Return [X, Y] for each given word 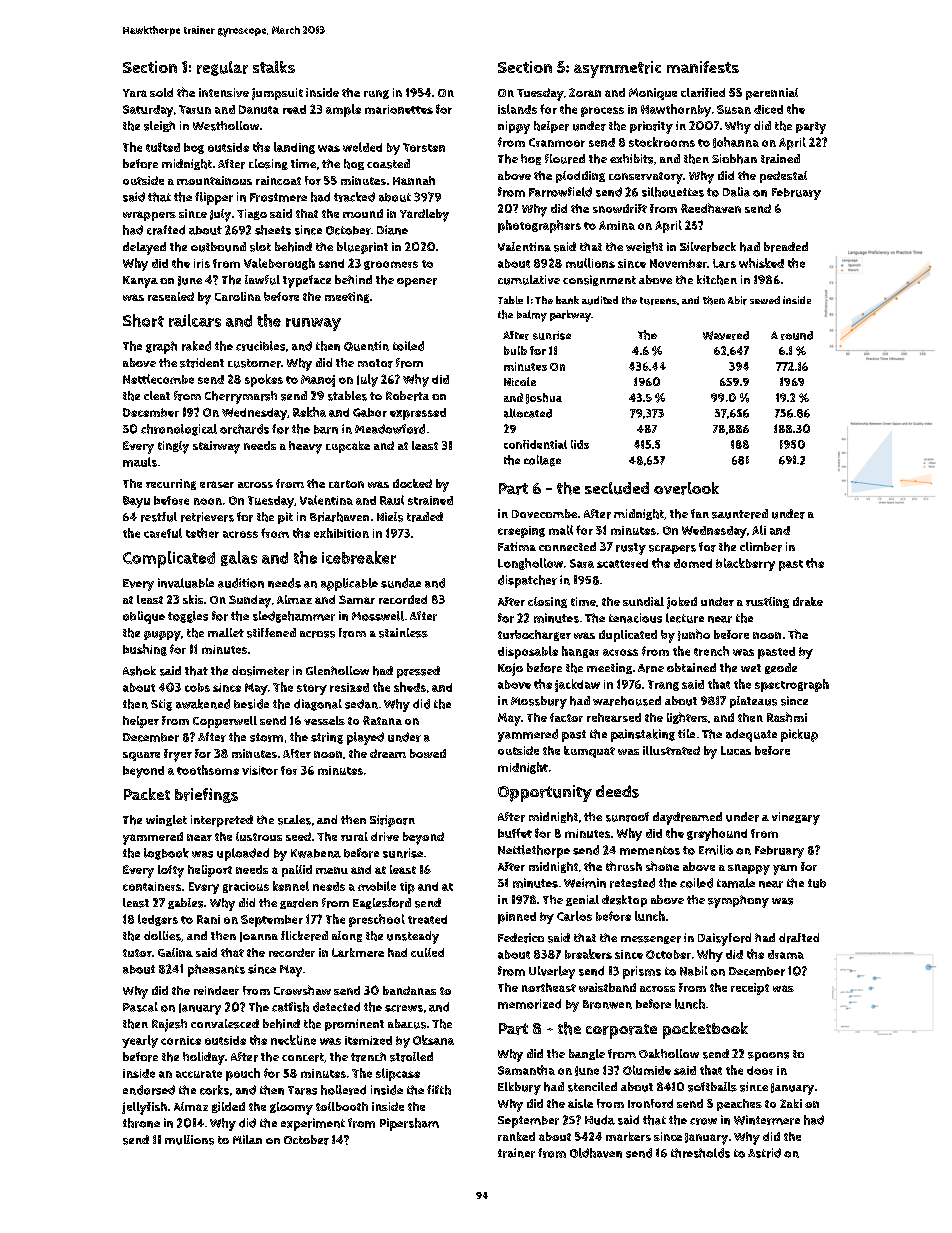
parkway [570, 316]
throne [141, 1123]
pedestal [783, 177]
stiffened [271, 633]
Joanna [259, 937]
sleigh [159, 126]
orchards [244, 429]
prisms [642, 972]
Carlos [574, 916]
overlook [686, 488]
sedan [361, 704]
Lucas [736, 750]
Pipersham [409, 1124]
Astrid [764, 1153]
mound [363, 213]
